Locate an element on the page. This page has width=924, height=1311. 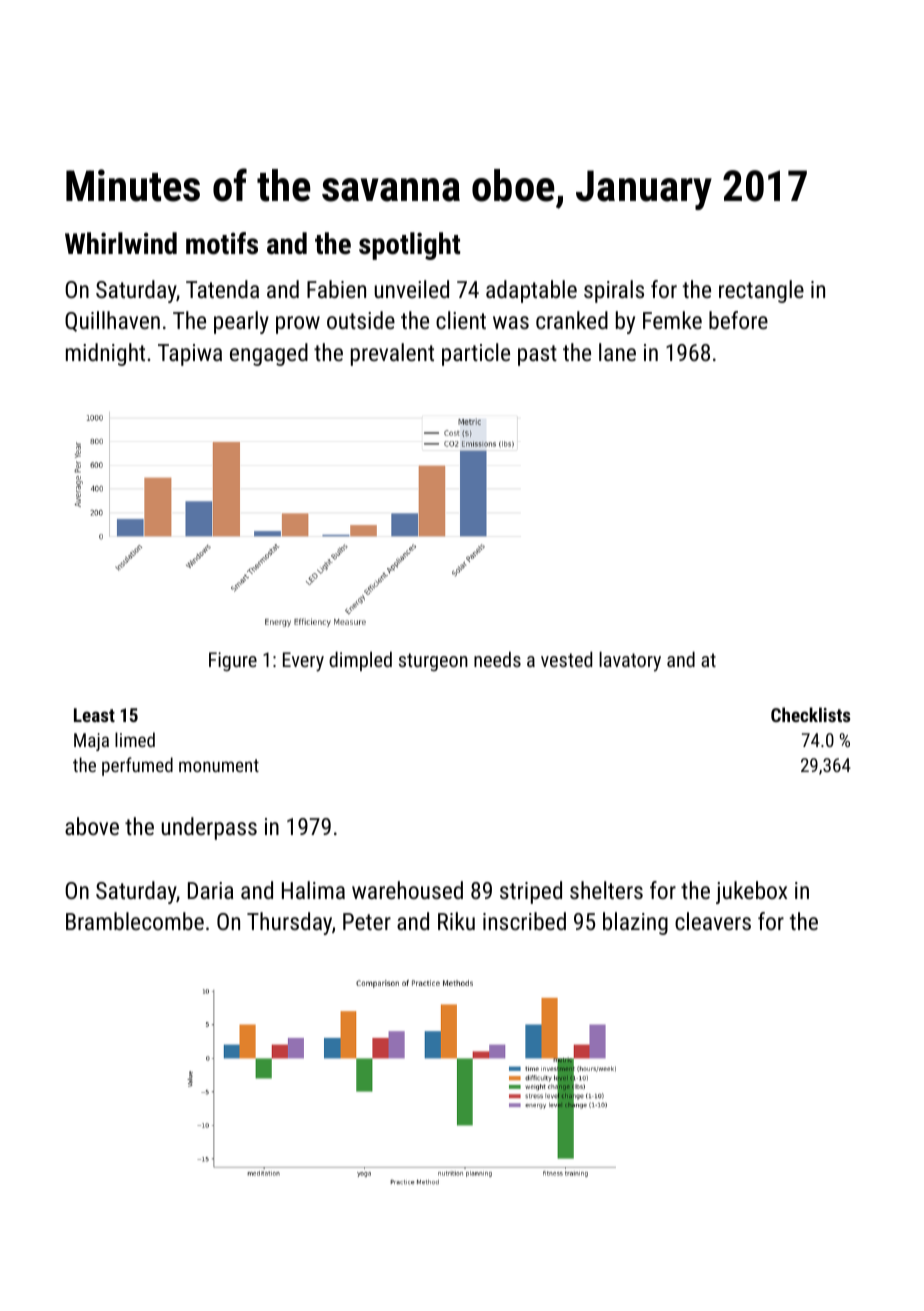
Riku is located at coordinates (456, 921).
